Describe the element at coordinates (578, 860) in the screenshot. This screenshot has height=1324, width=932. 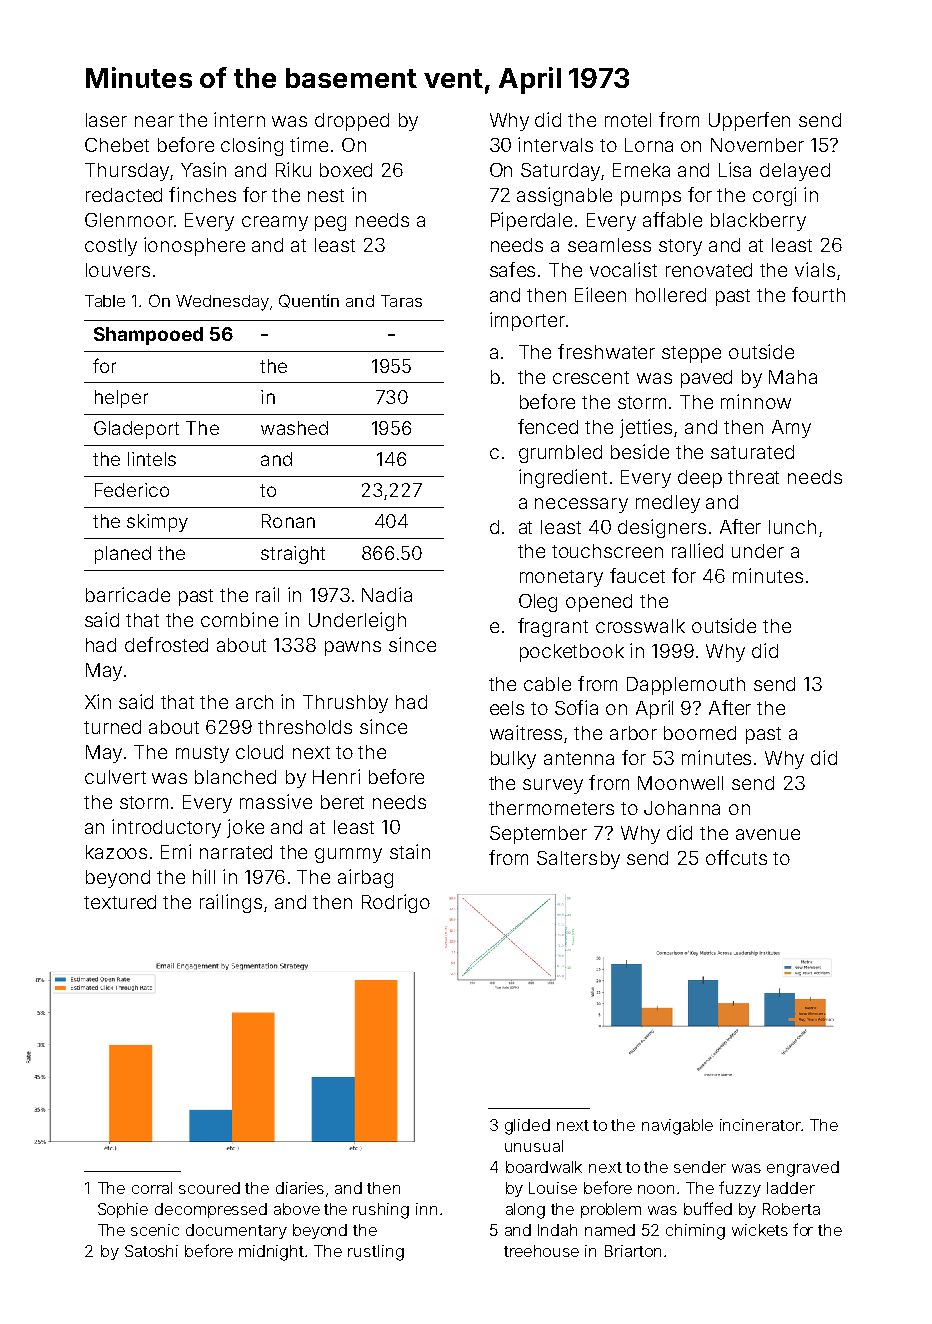
I see `Saltersby` at that location.
